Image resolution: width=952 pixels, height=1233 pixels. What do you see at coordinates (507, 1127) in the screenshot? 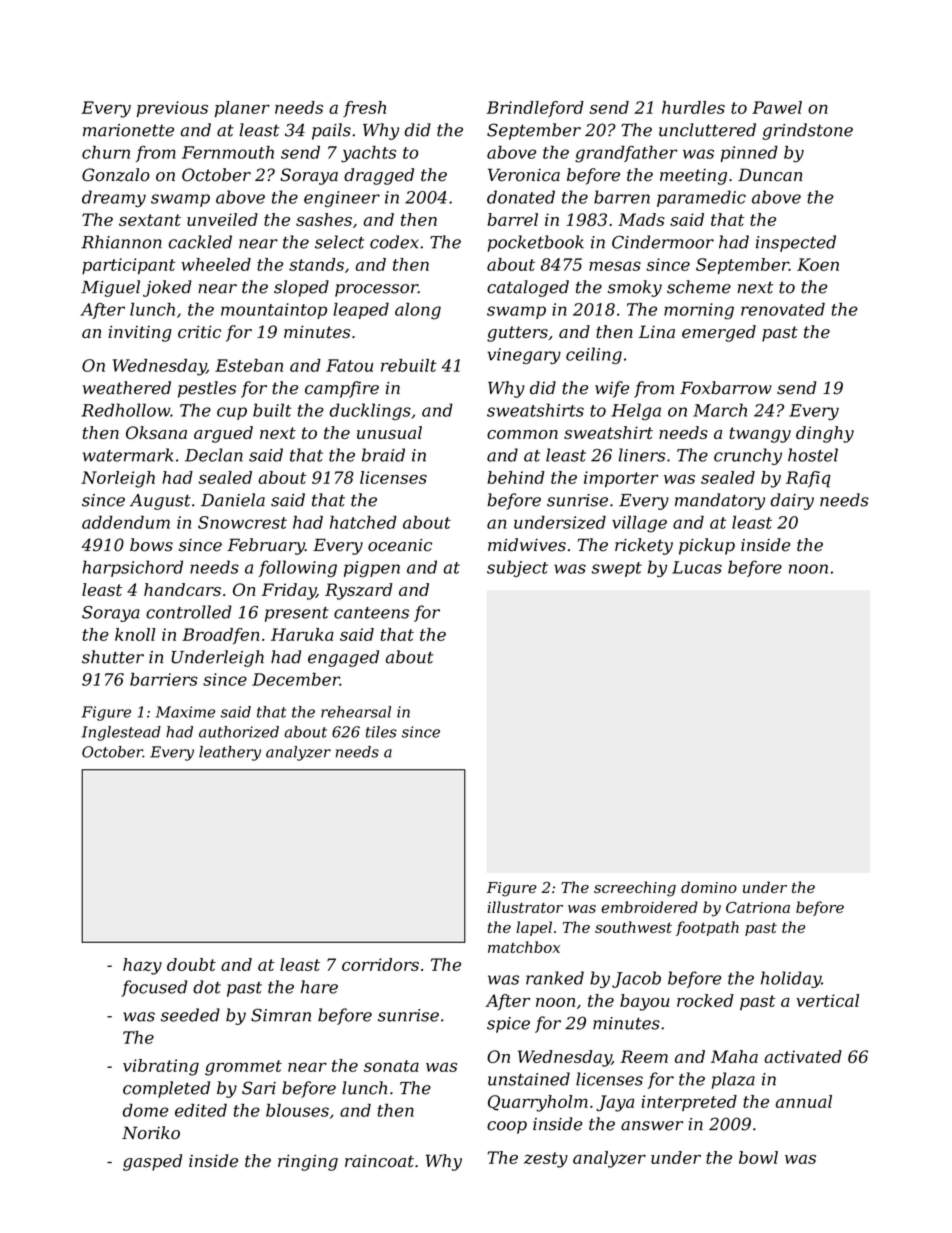
I see `coop` at bounding box center [507, 1127].
